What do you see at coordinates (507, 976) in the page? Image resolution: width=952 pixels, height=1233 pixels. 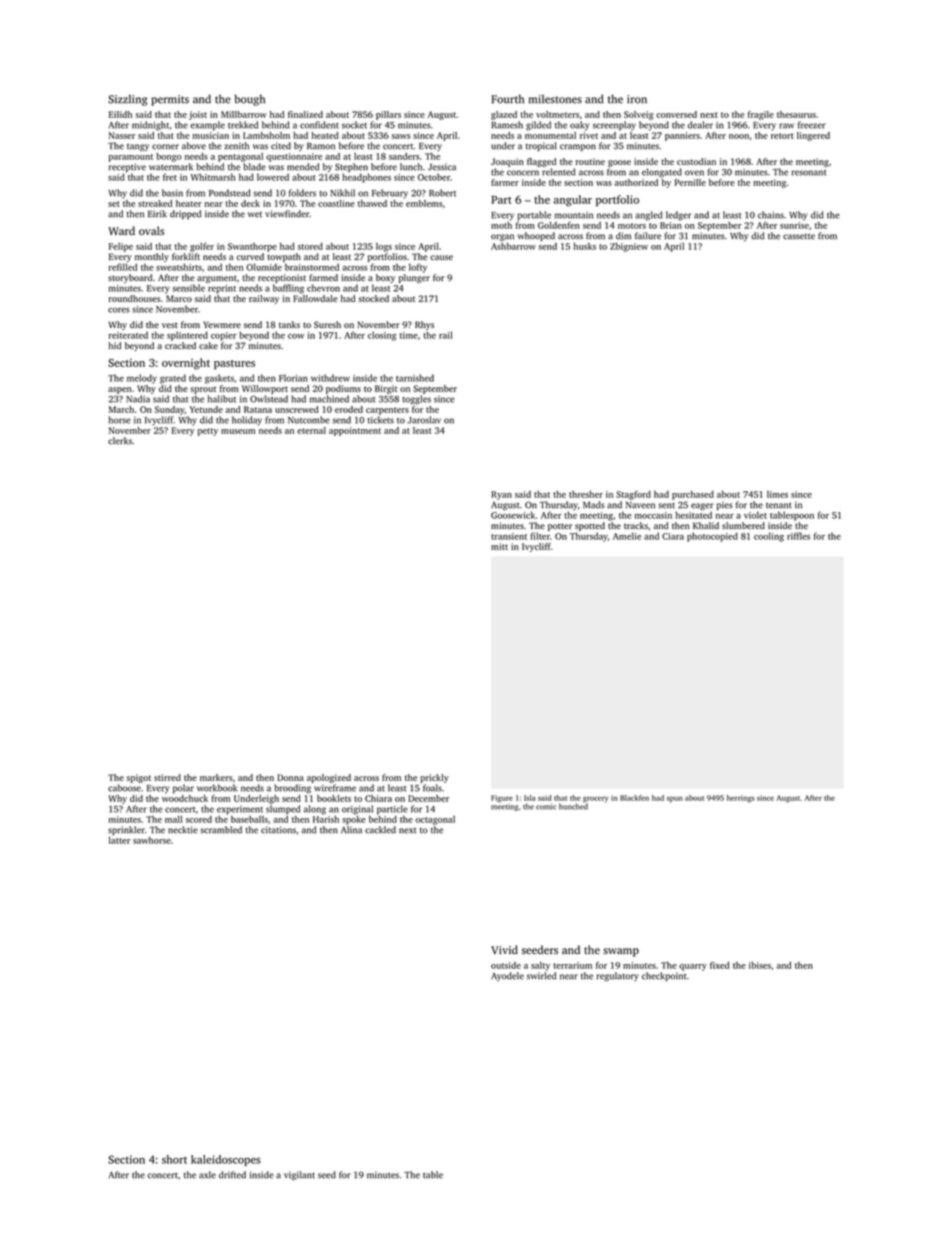 I see `Ayodele` at bounding box center [507, 976].
